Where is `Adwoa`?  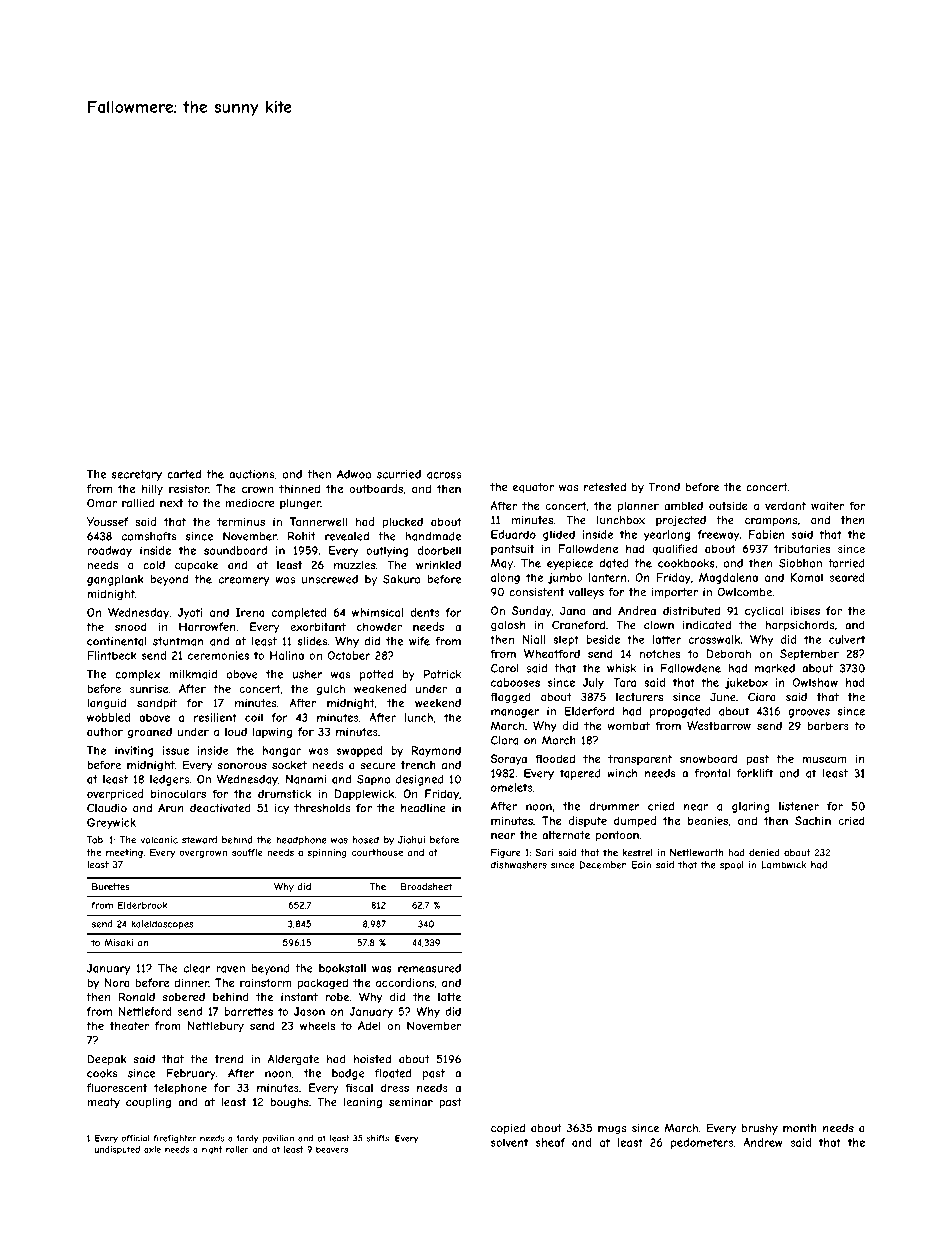
Adwoa is located at coordinates (354, 474).
